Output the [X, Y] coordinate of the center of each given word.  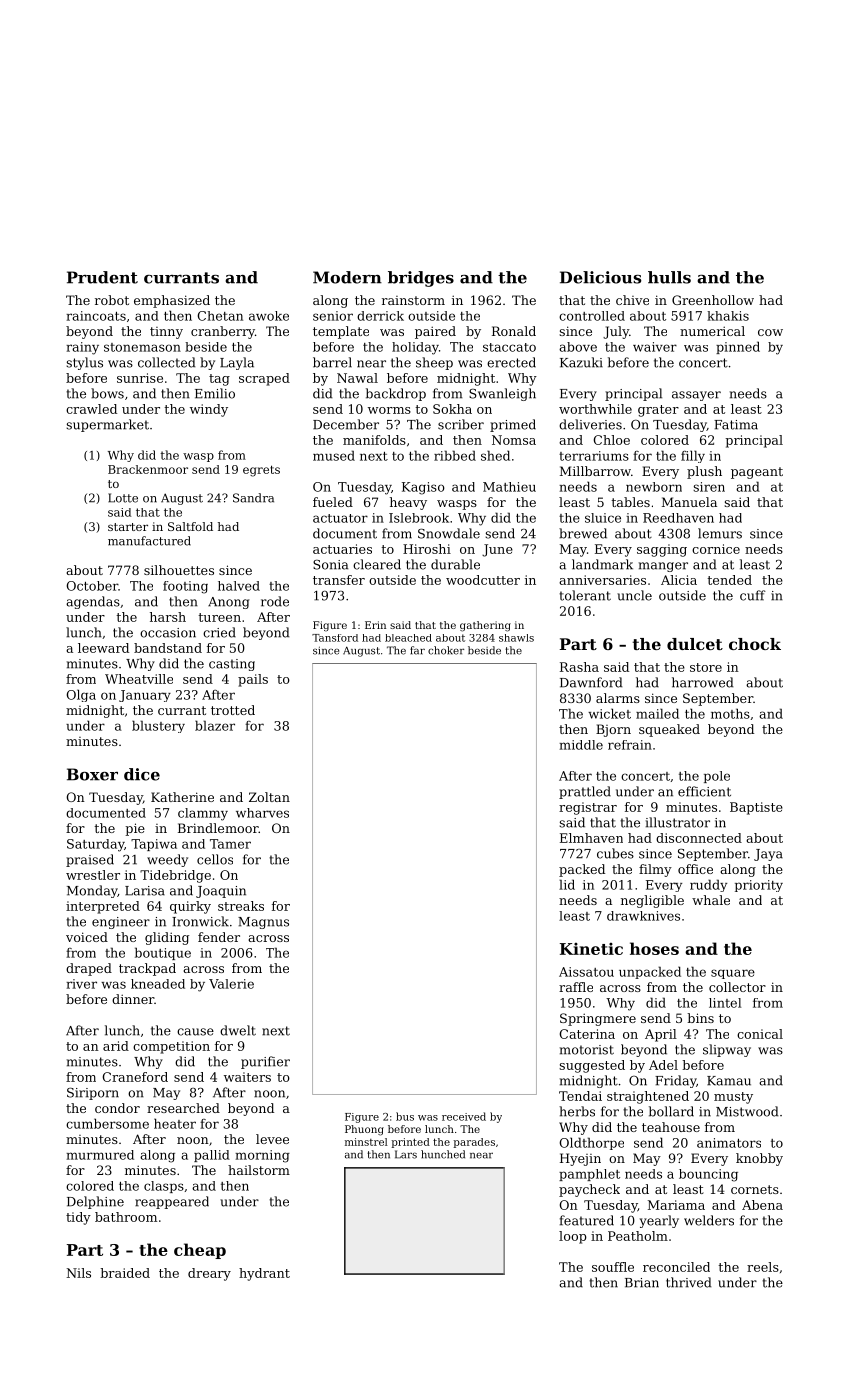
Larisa [145, 891]
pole [717, 777]
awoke [269, 316]
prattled [585, 792]
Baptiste [756, 808]
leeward [103, 648]
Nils [78, 1273]
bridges [421, 279]
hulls [669, 277]
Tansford [335, 638]
